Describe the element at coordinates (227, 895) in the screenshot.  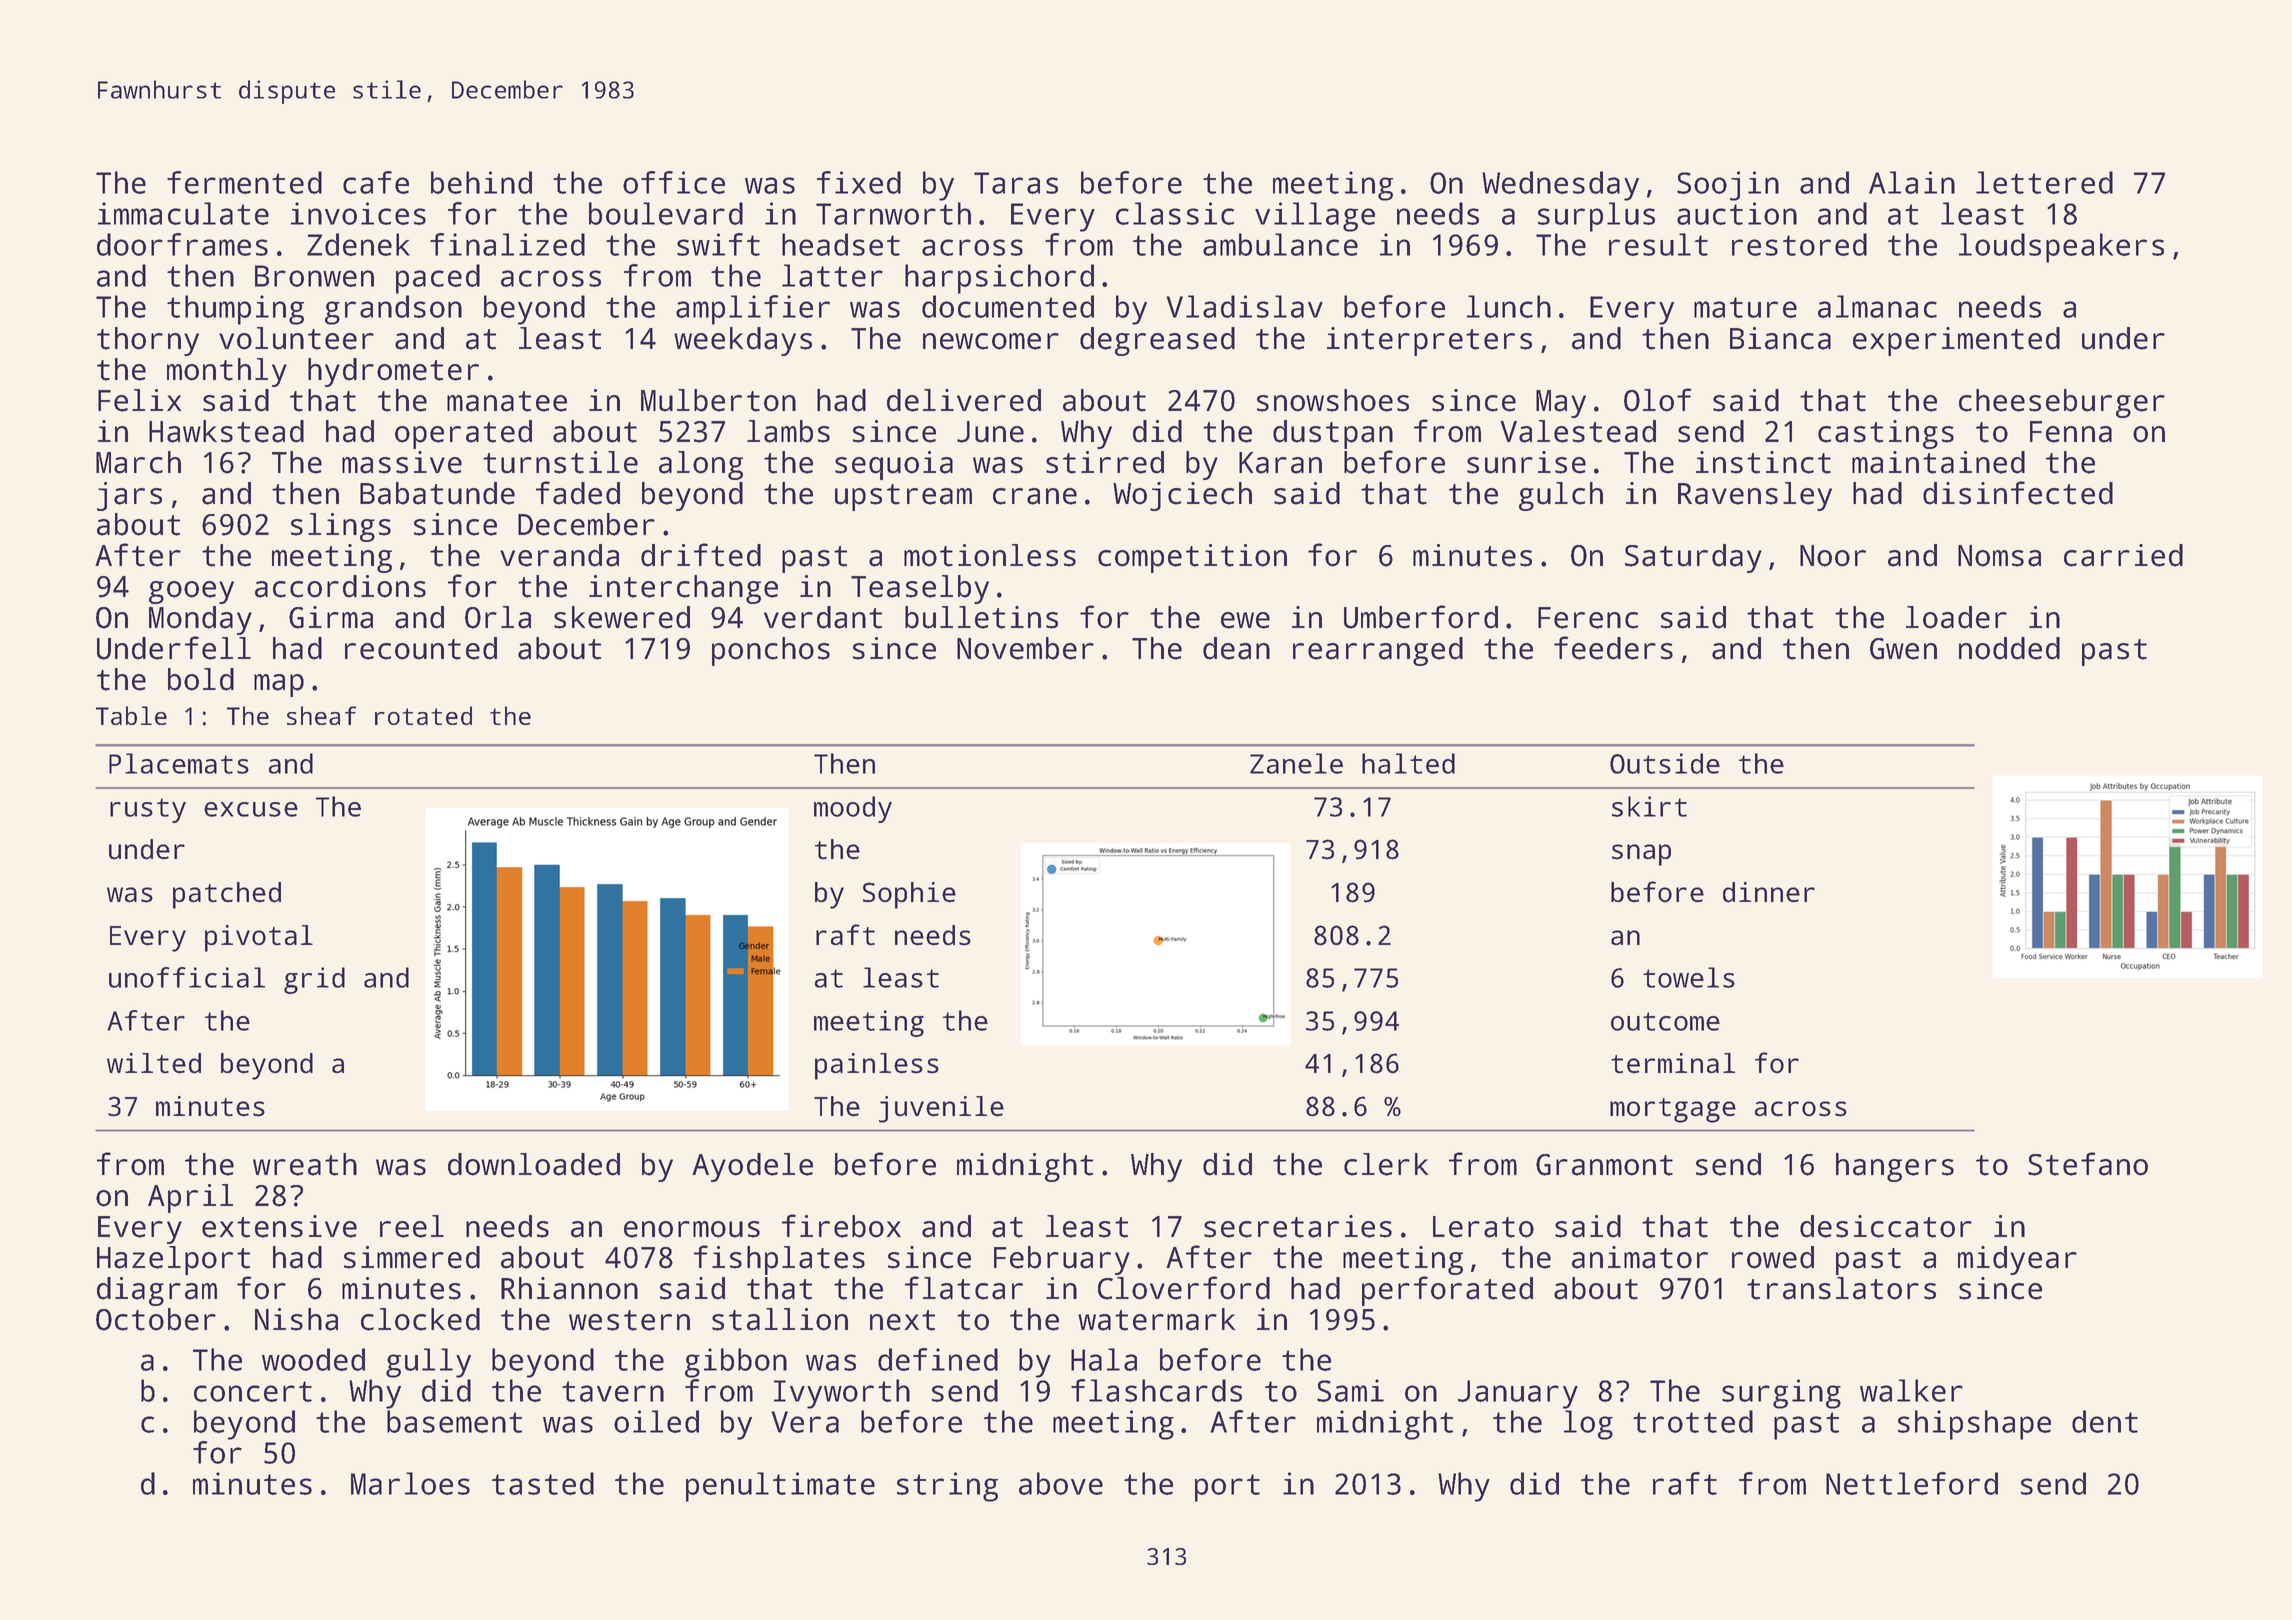
I see `patched` at that location.
